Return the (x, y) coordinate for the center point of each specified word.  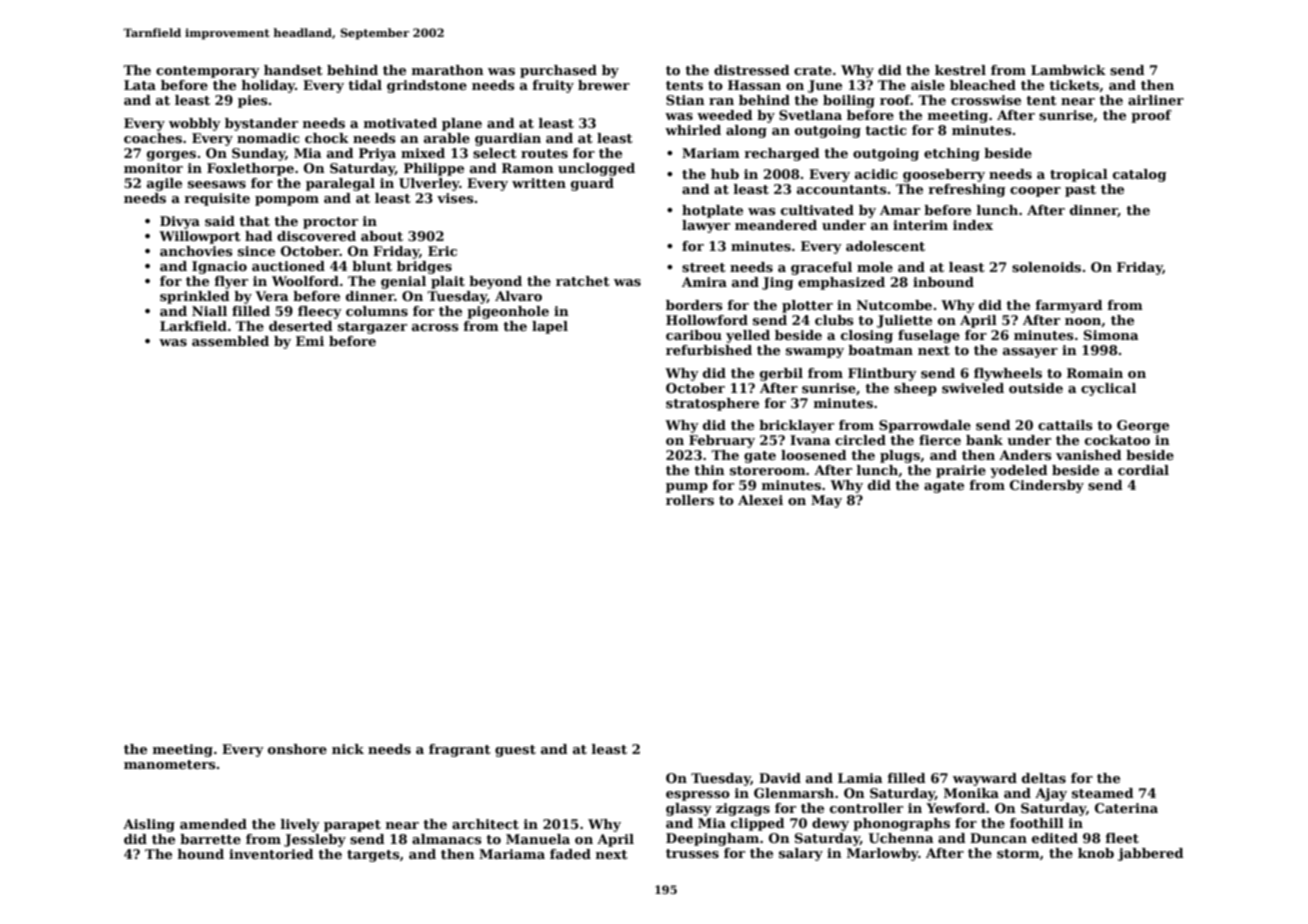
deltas (1044, 778)
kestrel (960, 70)
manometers (170, 764)
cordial (1143, 470)
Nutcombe (894, 305)
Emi (310, 341)
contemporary (208, 72)
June (825, 86)
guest (515, 751)
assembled (230, 341)
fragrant (460, 750)
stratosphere (712, 404)
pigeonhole (508, 312)
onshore (297, 749)
